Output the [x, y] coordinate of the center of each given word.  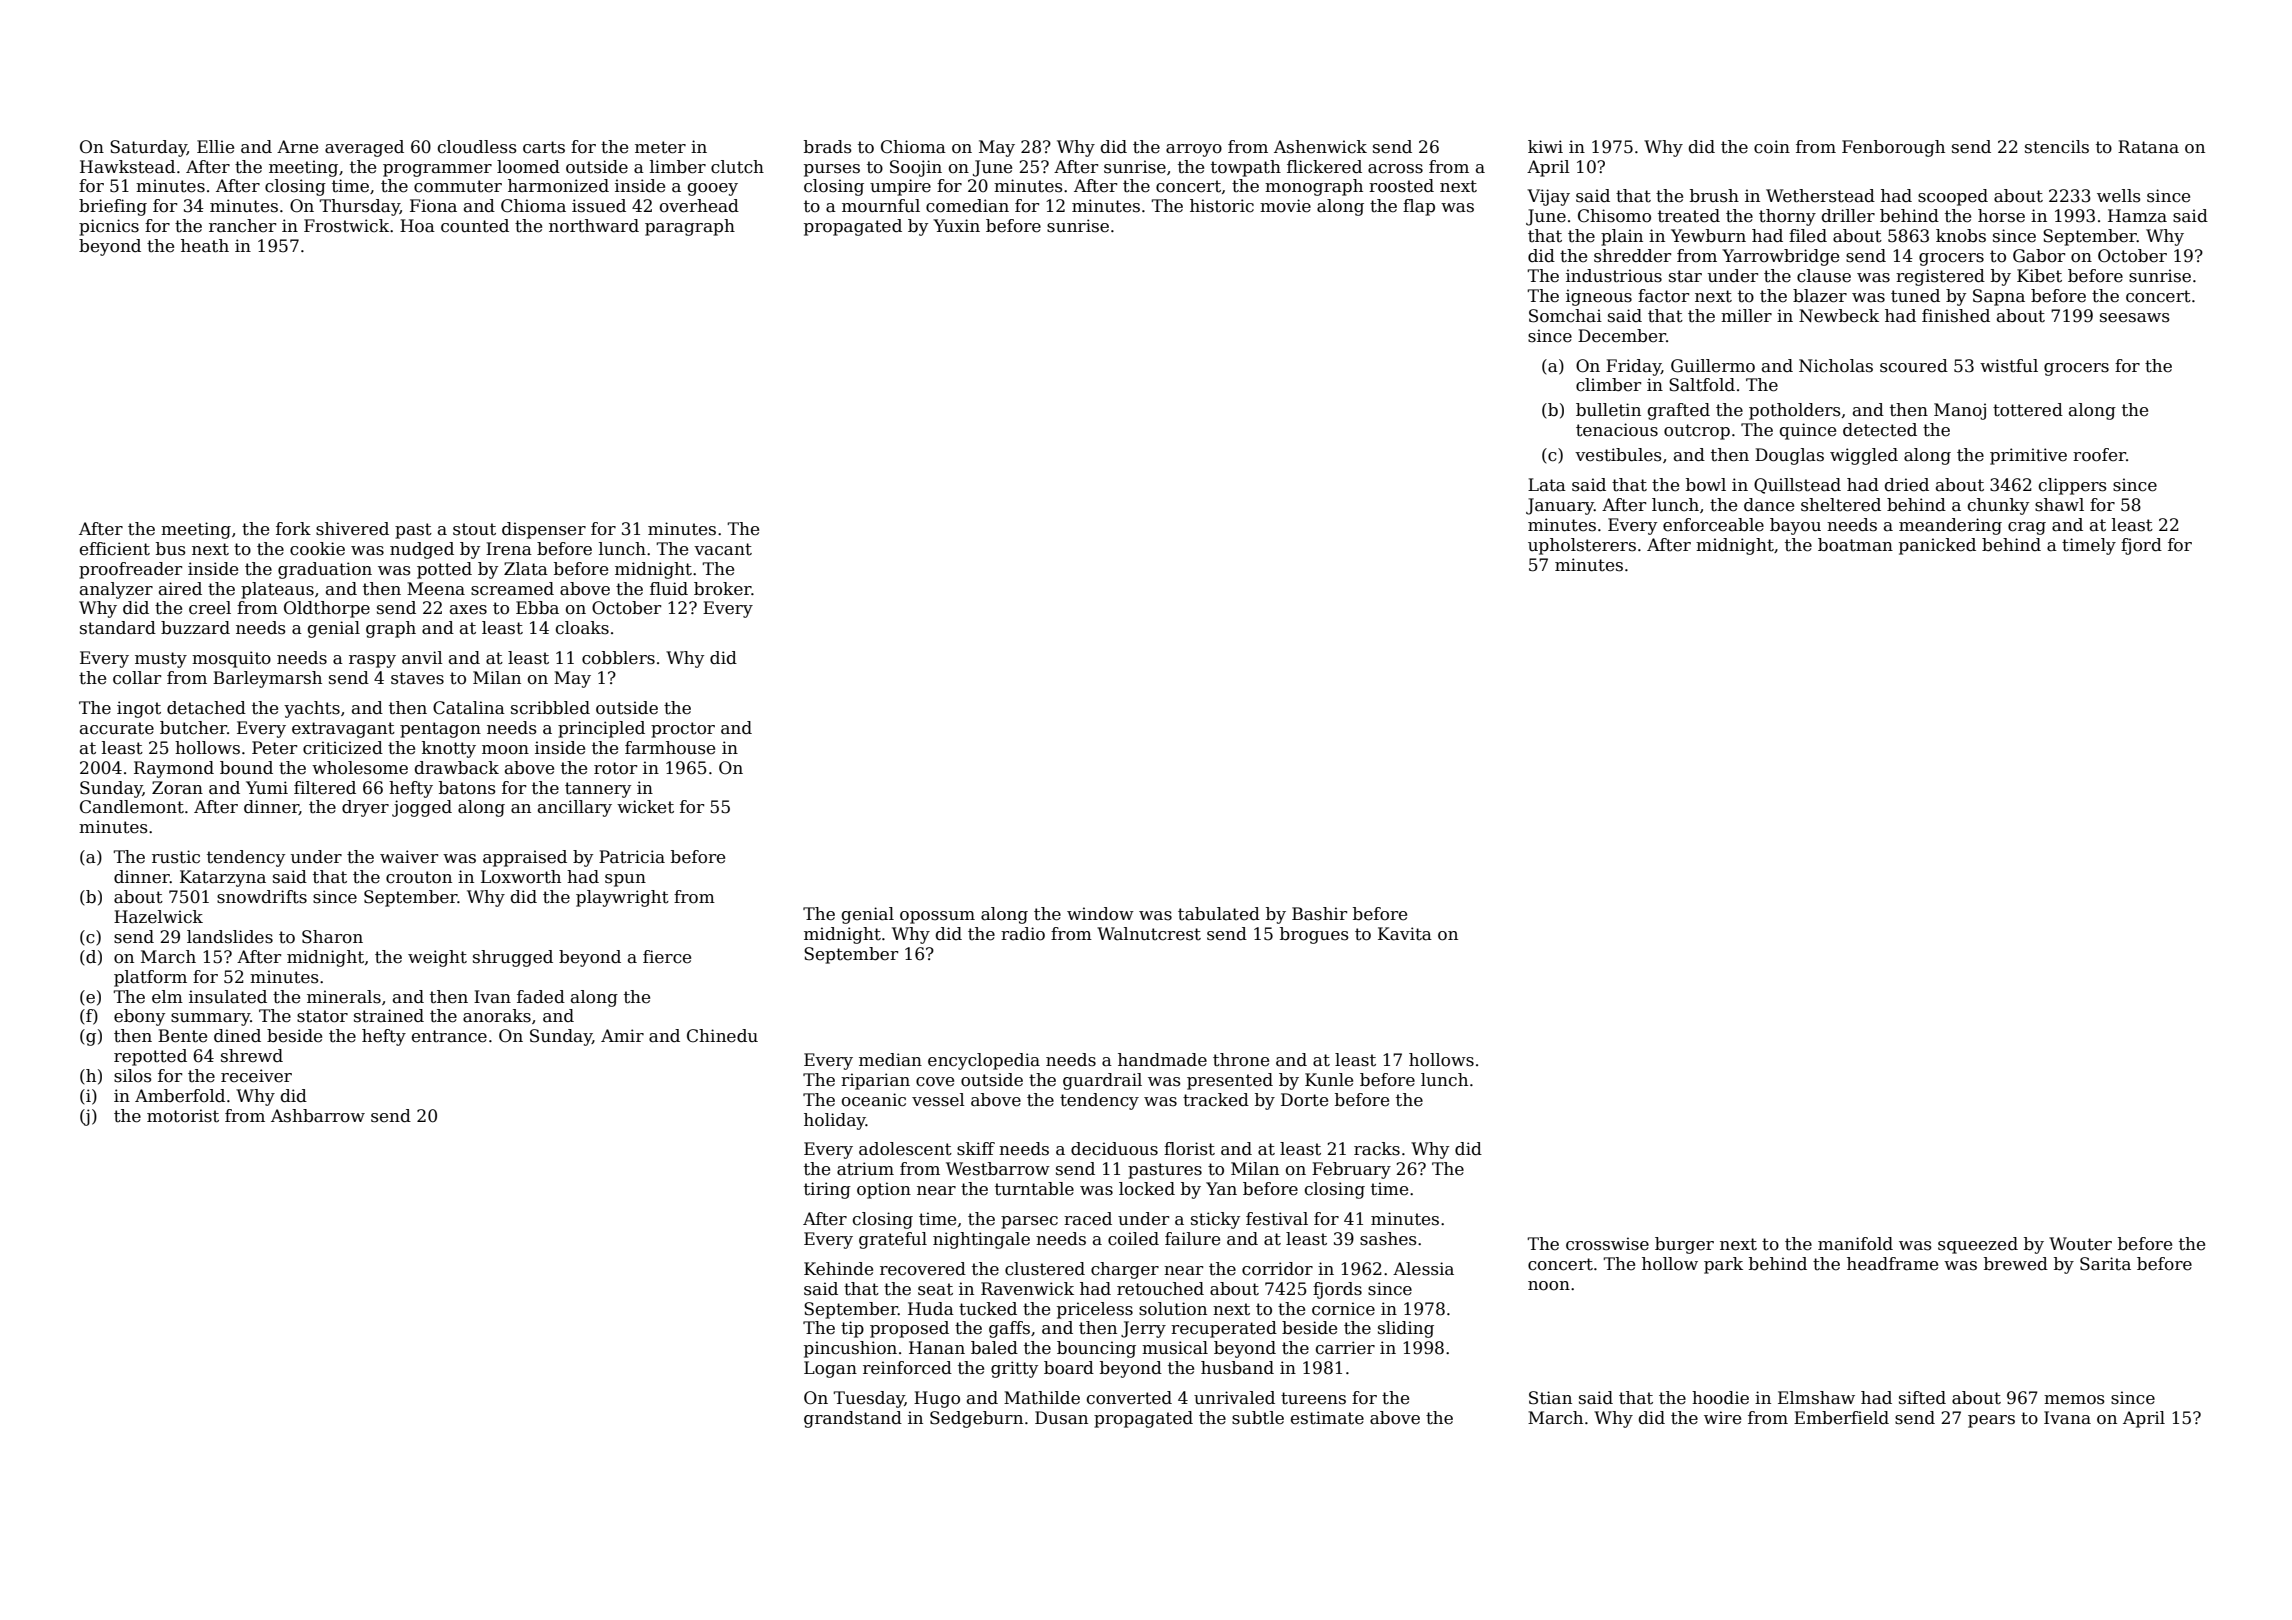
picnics [109, 227]
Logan [830, 1369]
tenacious [1617, 430]
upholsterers [1582, 546]
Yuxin [956, 225]
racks [1377, 1149]
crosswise [1607, 1244]
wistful [2009, 366]
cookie [317, 549]
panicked [1937, 546]
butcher [193, 728]
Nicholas [1836, 366]
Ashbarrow [318, 1116]
